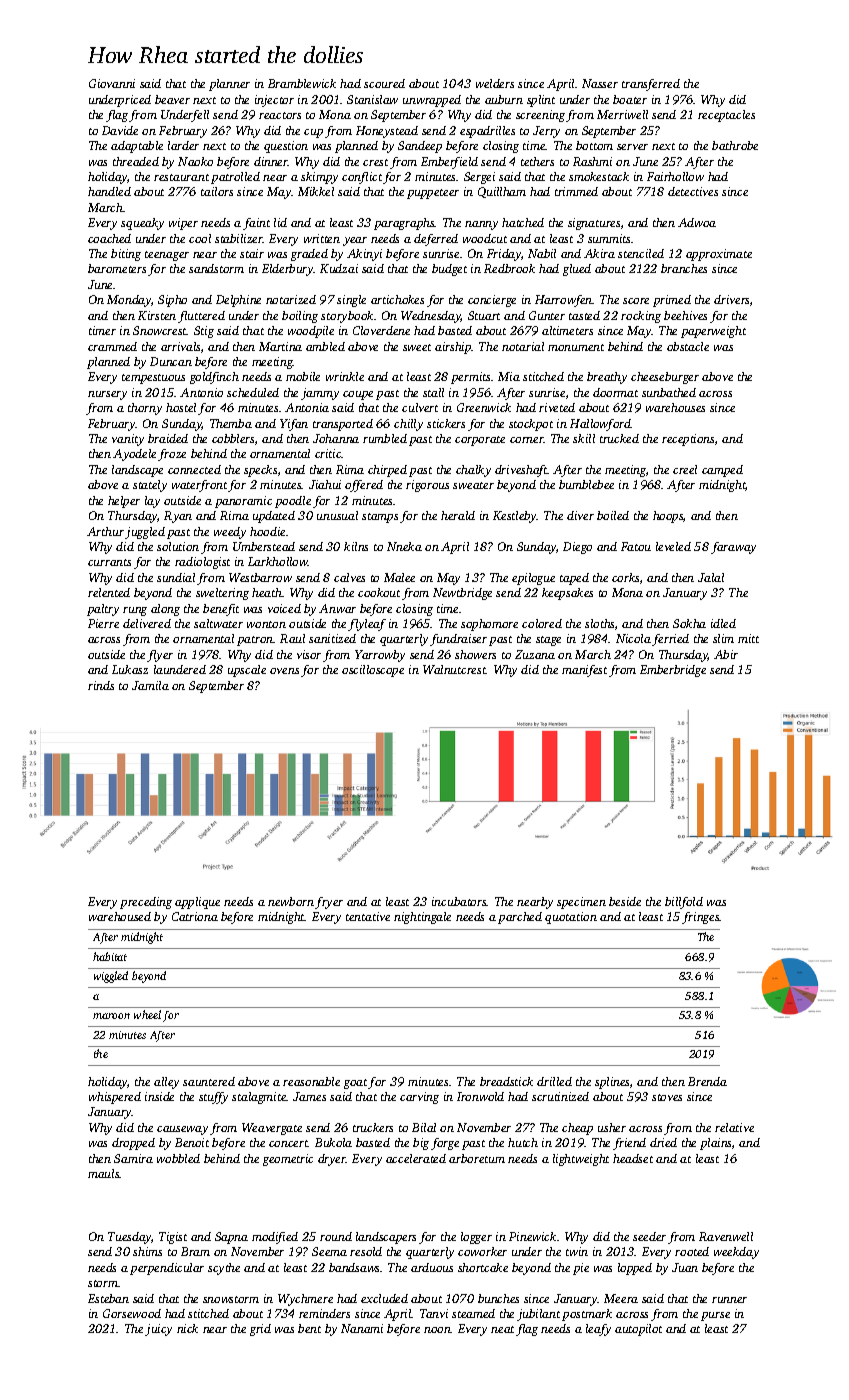  Describe the element at coordinates (104, 1173) in the screenshot. I see `mauls` at that location.
